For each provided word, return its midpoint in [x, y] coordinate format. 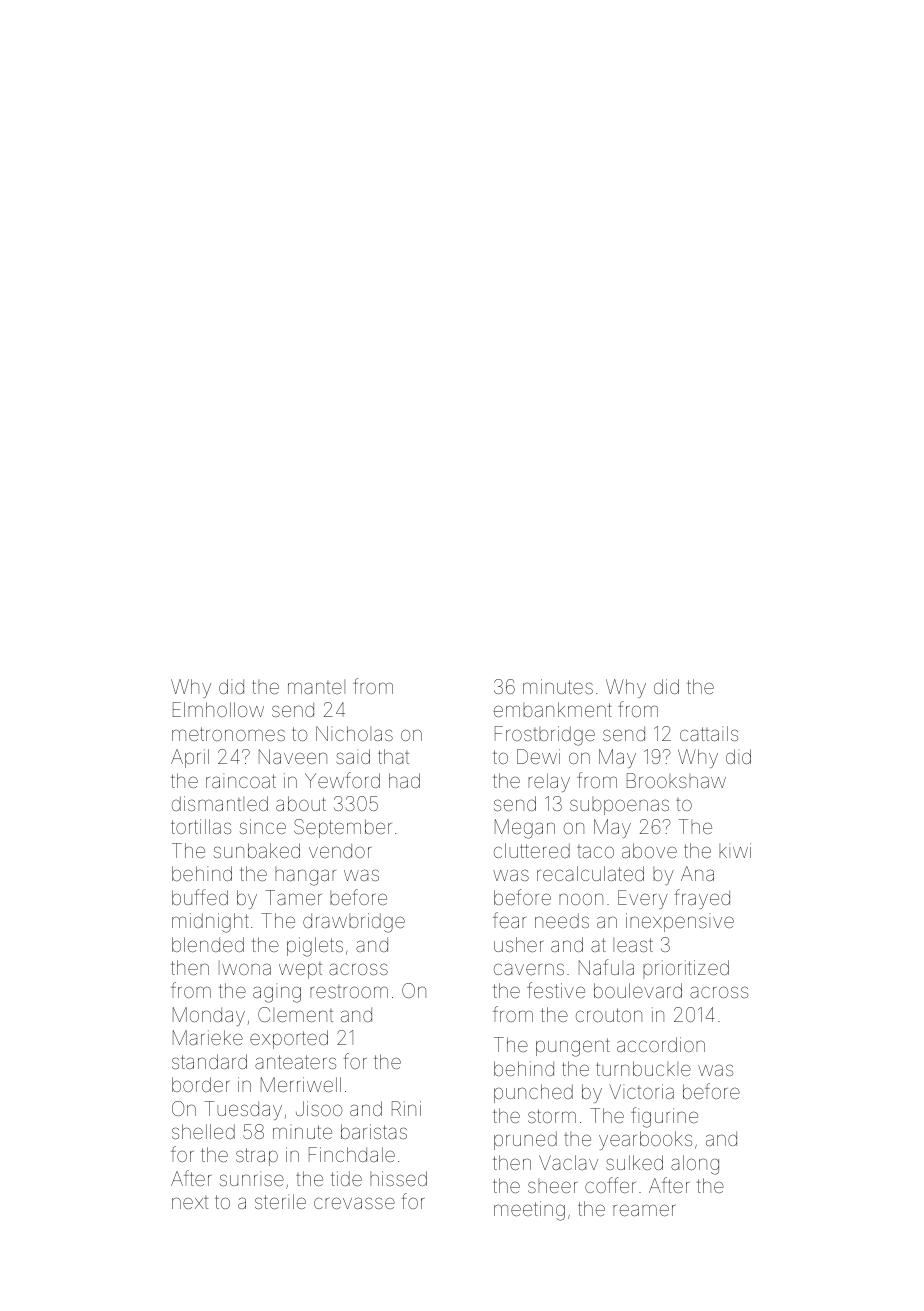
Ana [697, 873]
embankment [553, 709]
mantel [316, 687]
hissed [398, 1178]
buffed [200, 897]
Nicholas [354, 733]
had [404, 780]
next [190, 1202]
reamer [644, 1210]
